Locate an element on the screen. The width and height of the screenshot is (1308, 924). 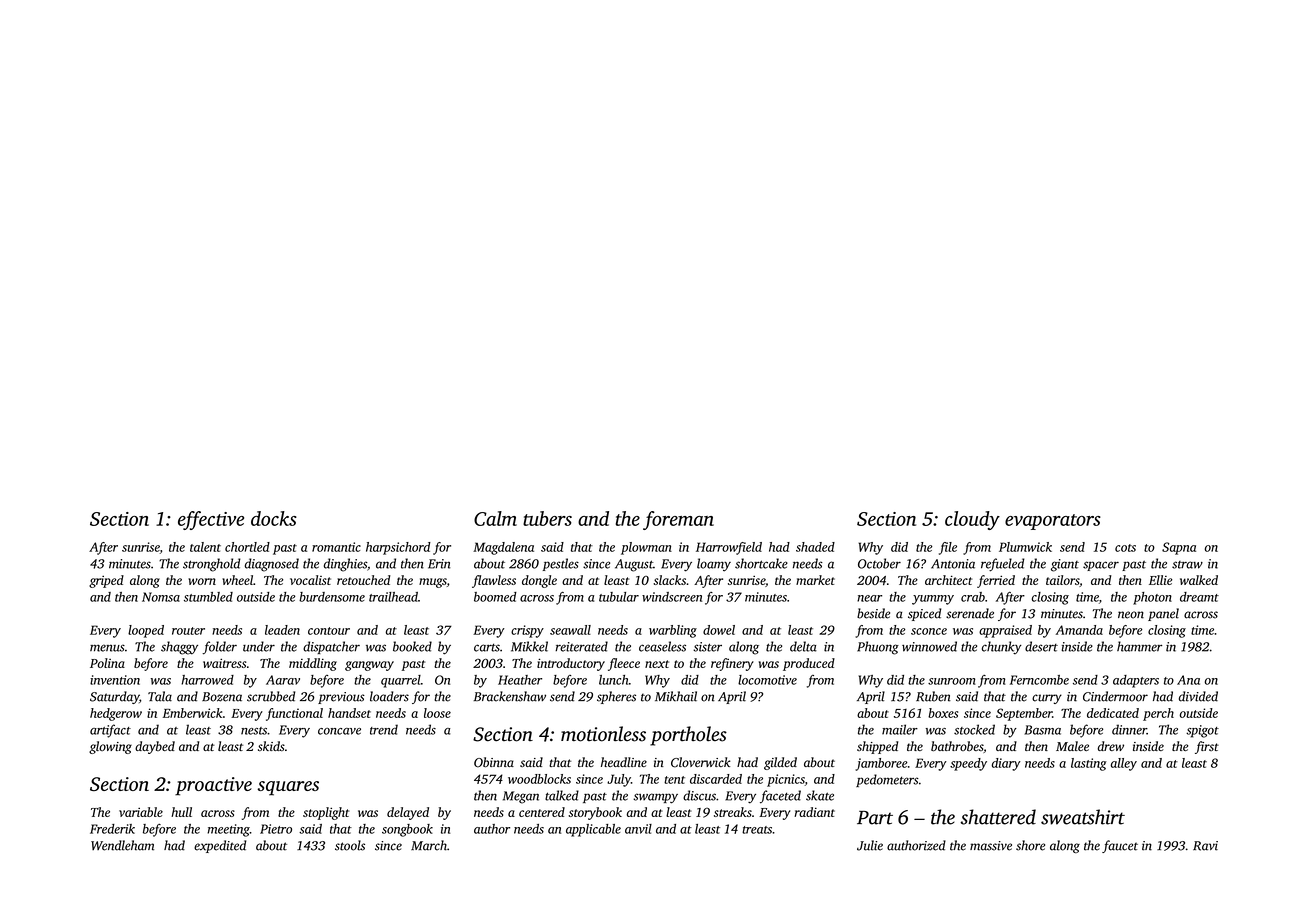
Aarav is located at coordinates (283, 680).
